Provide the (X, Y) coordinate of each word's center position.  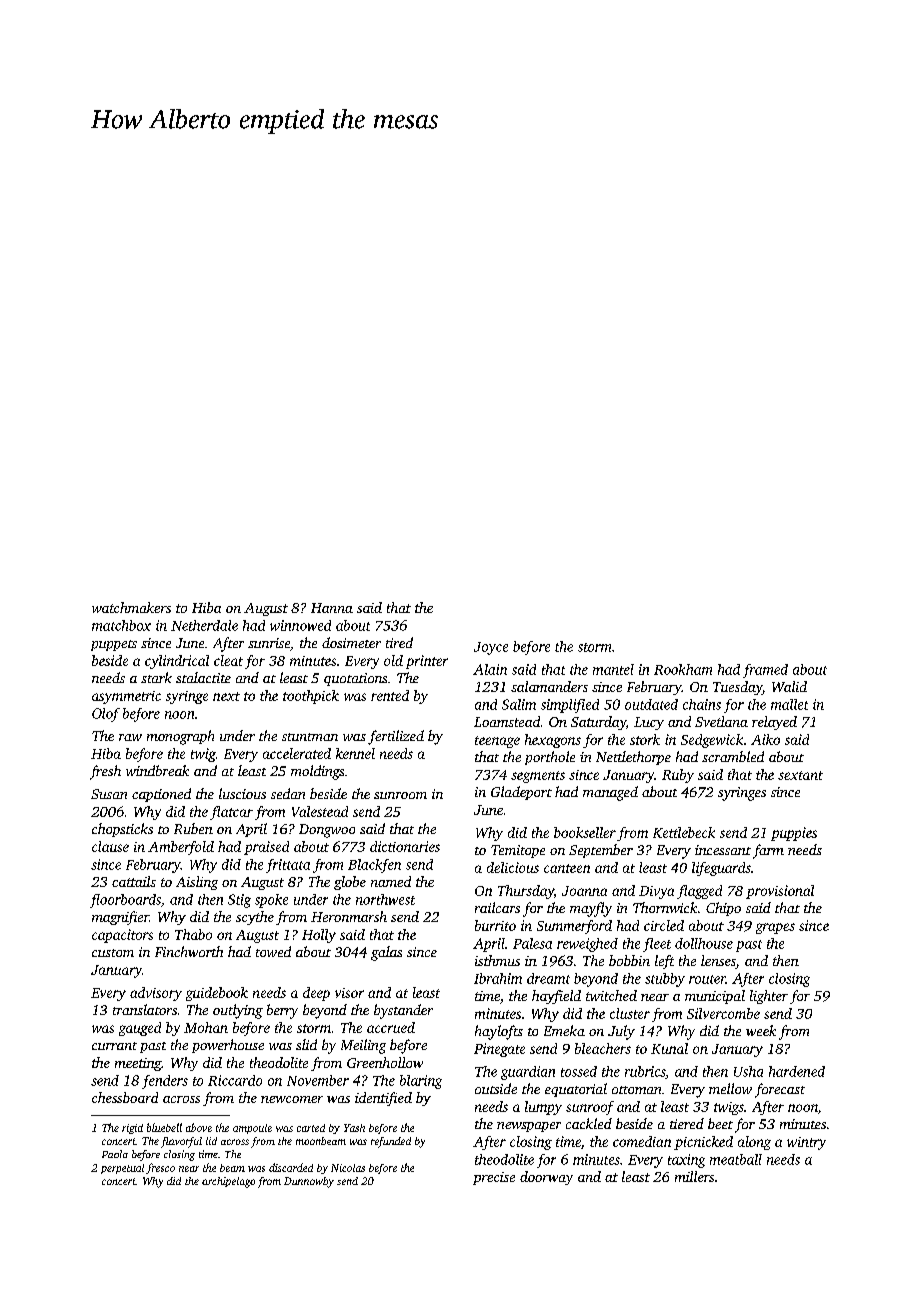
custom (113, 953)
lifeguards (721, 869)
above (199, 1127)
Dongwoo (327, 831)
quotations (355, 679)
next (226, 696)
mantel (613, 669)
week (761, 1030)
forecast (780, 1090)
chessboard (125, 1097)
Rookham (683, 669)
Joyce (491, 648)
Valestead (320, 811)
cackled (589, 1123)
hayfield (556, 997)
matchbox (121, 625)
